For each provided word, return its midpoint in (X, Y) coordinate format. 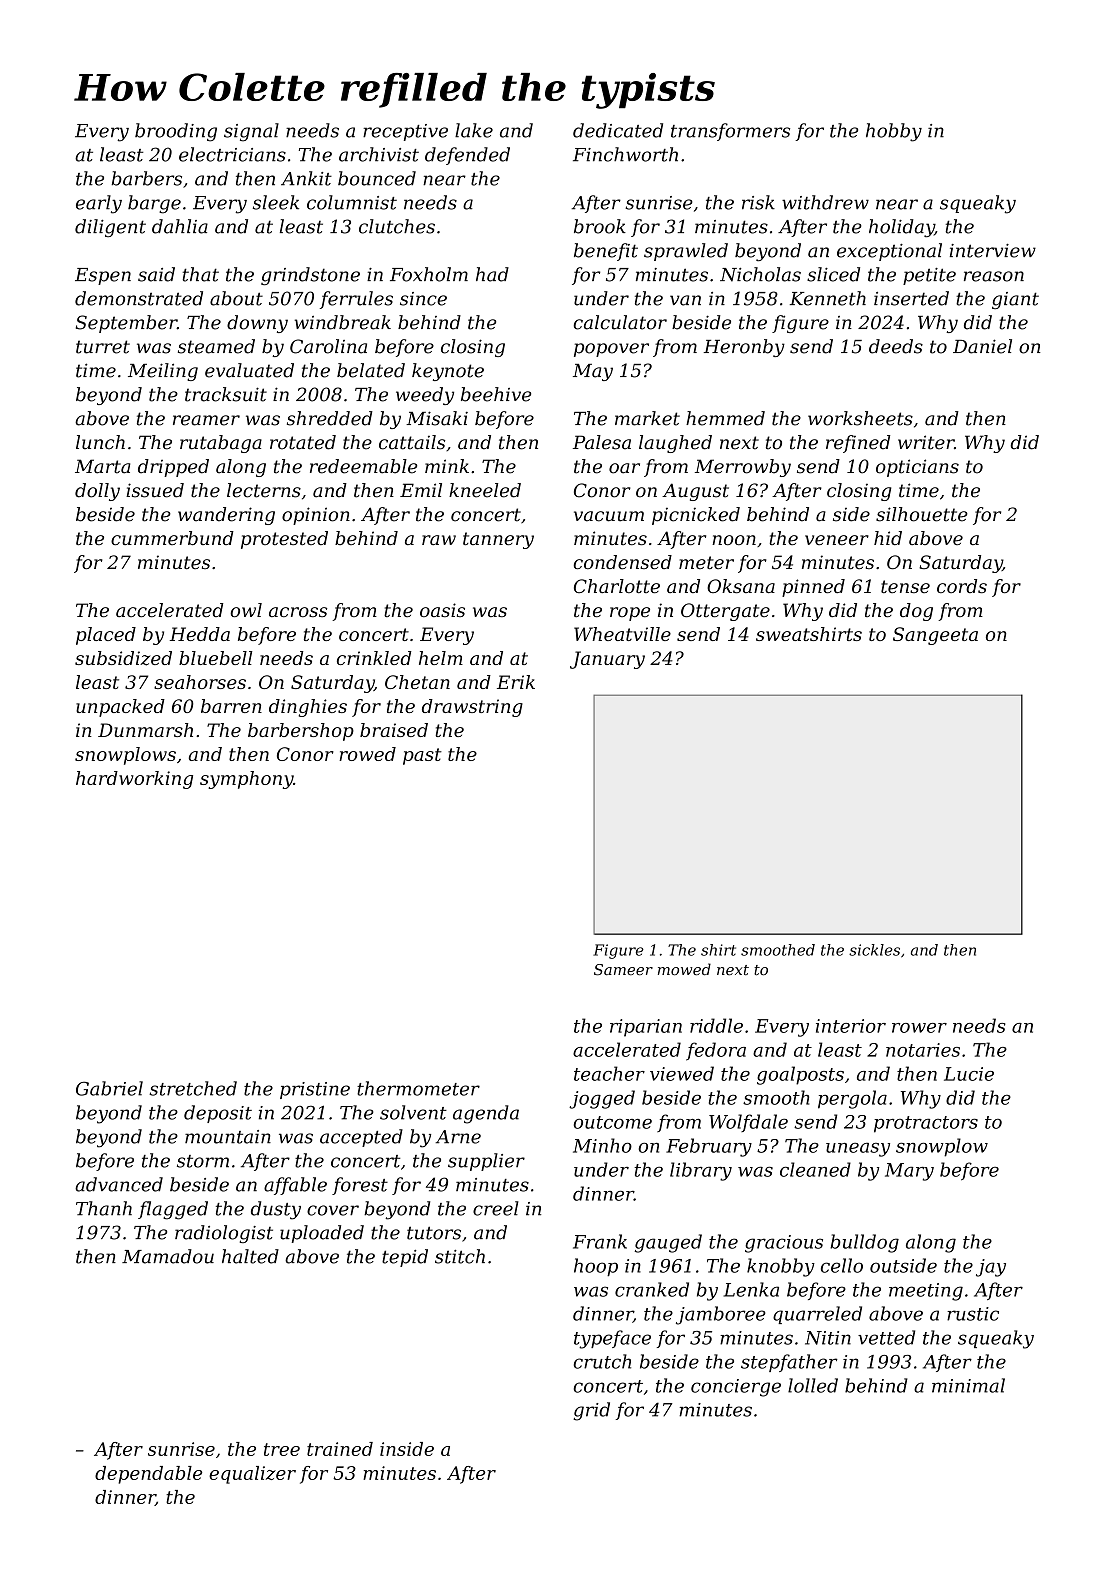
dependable (148, 1475)
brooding (176, 132)
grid (591, 1411)
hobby (894, 132)
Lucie (969, 1074)
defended (467, 156)
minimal (968, 1385)
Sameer (623, 970)
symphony (246, 780)
